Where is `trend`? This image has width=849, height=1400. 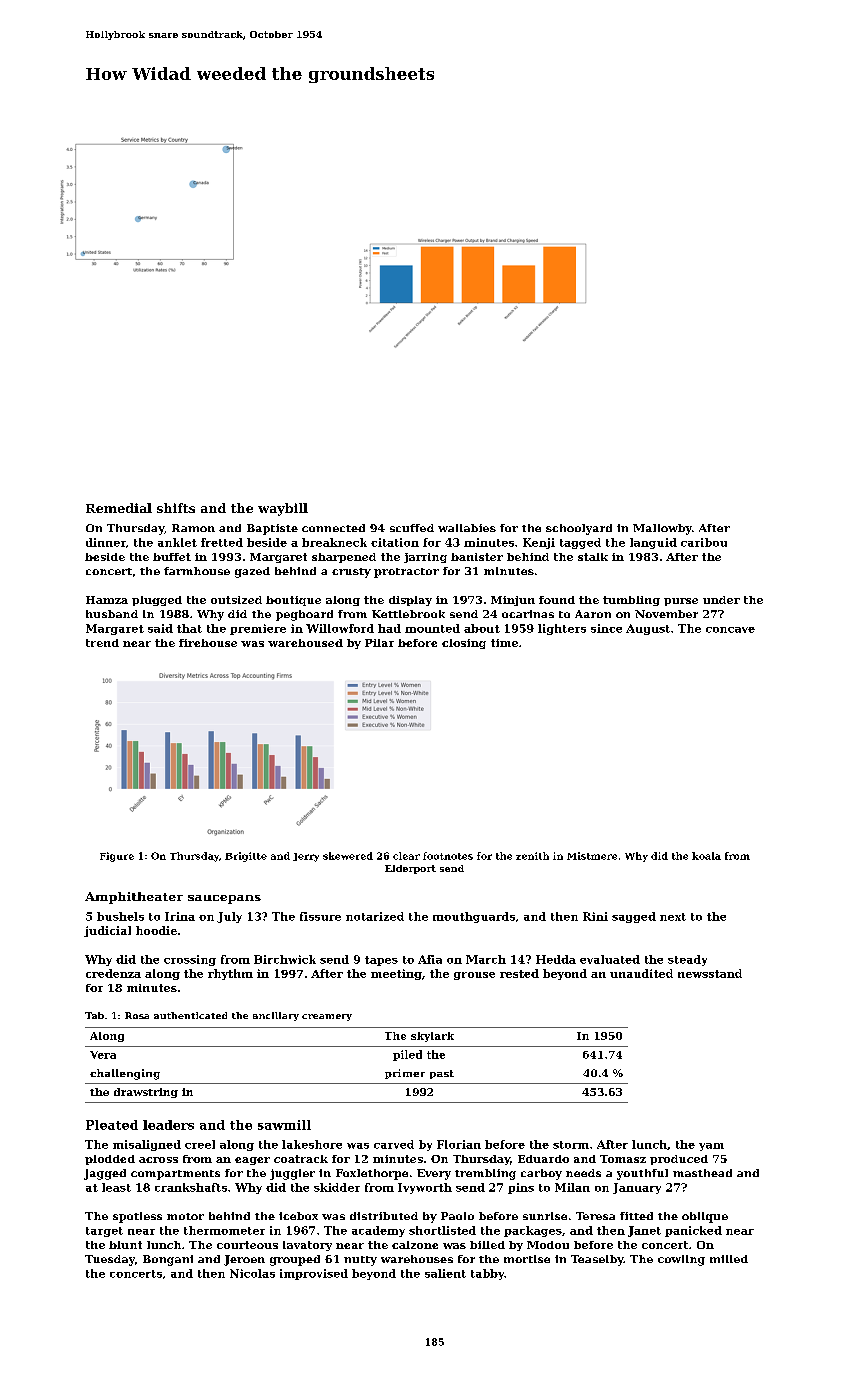 trend is located at coordinates (102, 643).
